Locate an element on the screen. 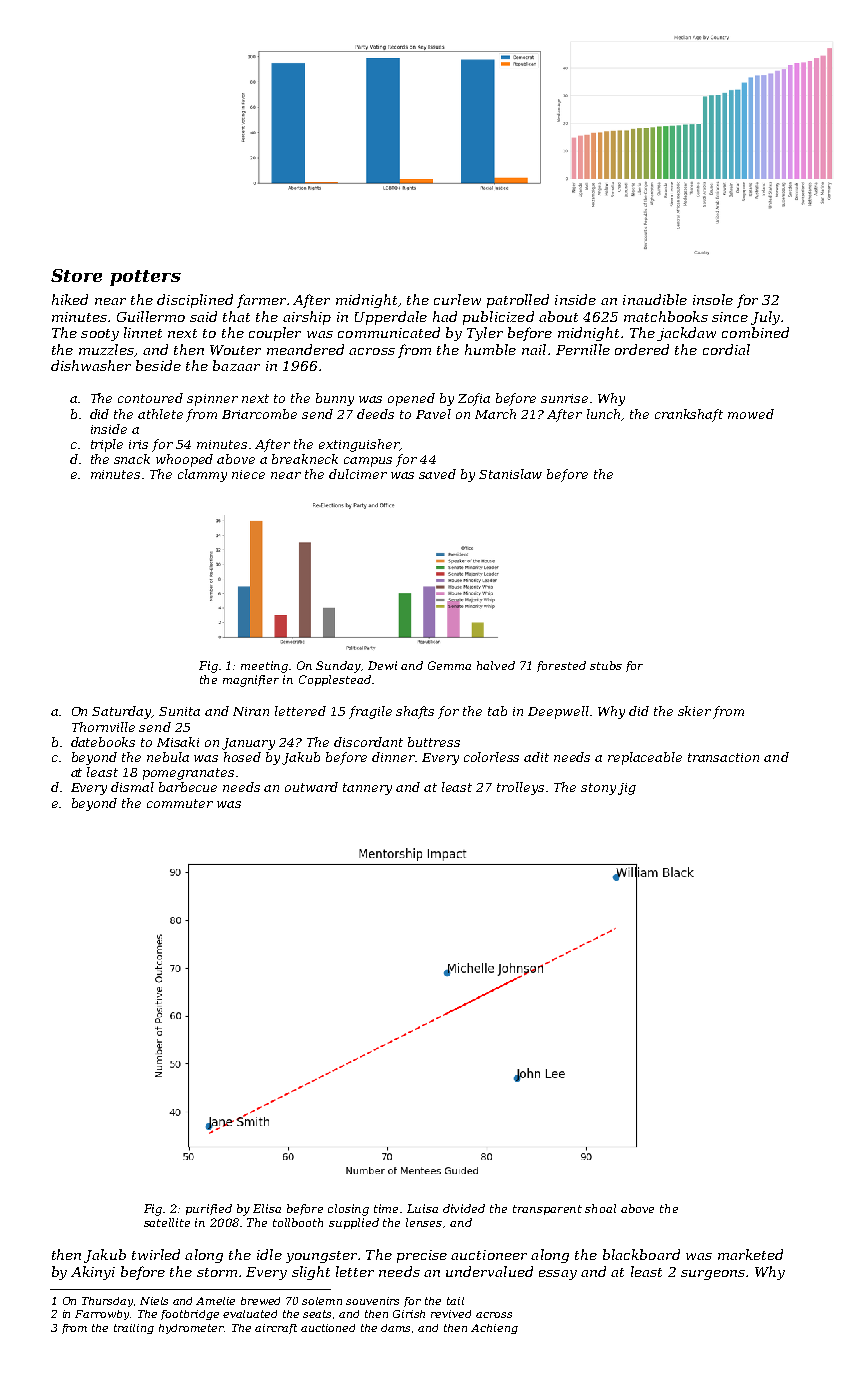 This screenshot has width=849, height=1400. curlew is located at coordinates (457, 299).
